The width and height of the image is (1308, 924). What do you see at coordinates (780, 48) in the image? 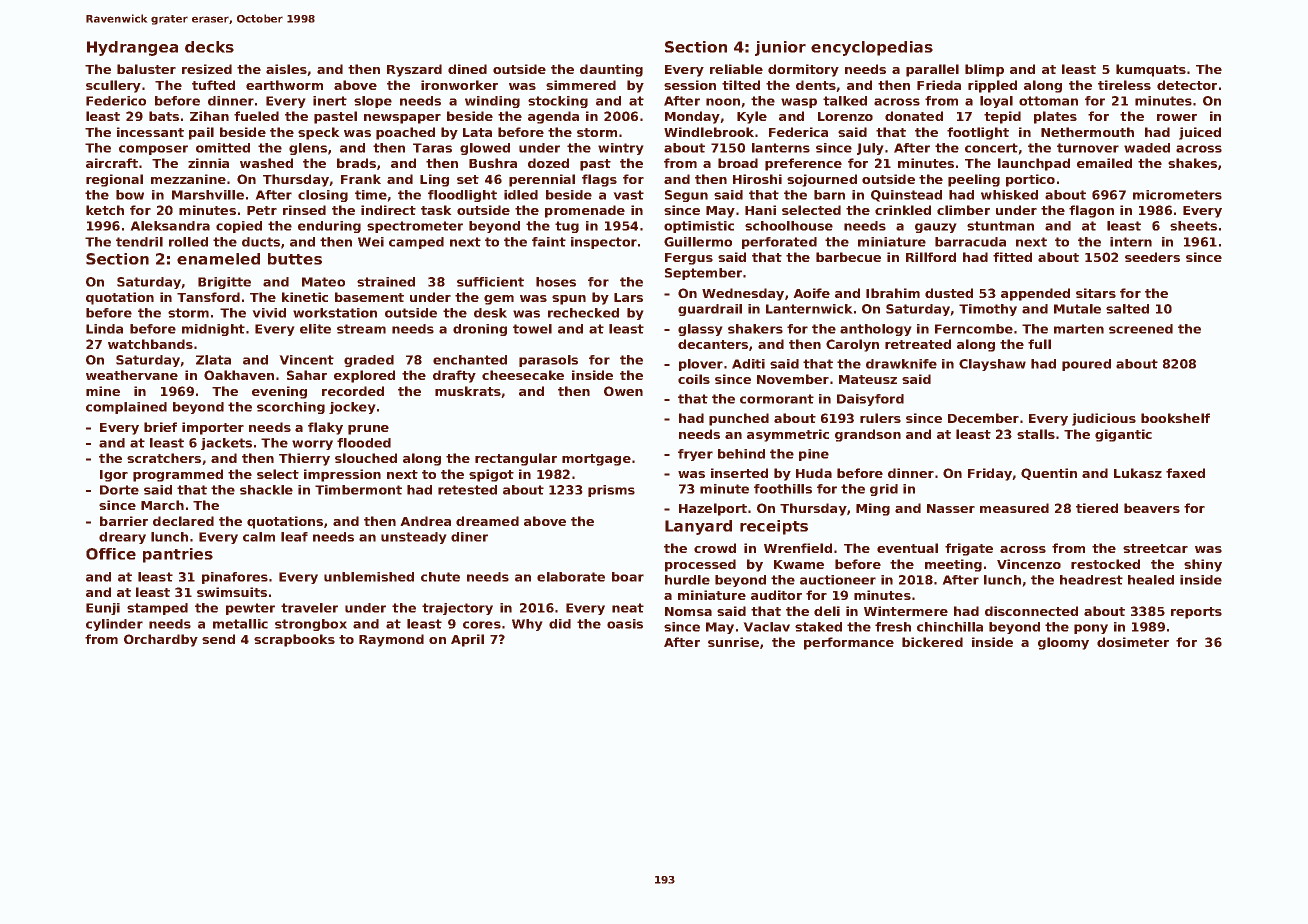
I see `junior` at bounding box center [780, 48].
